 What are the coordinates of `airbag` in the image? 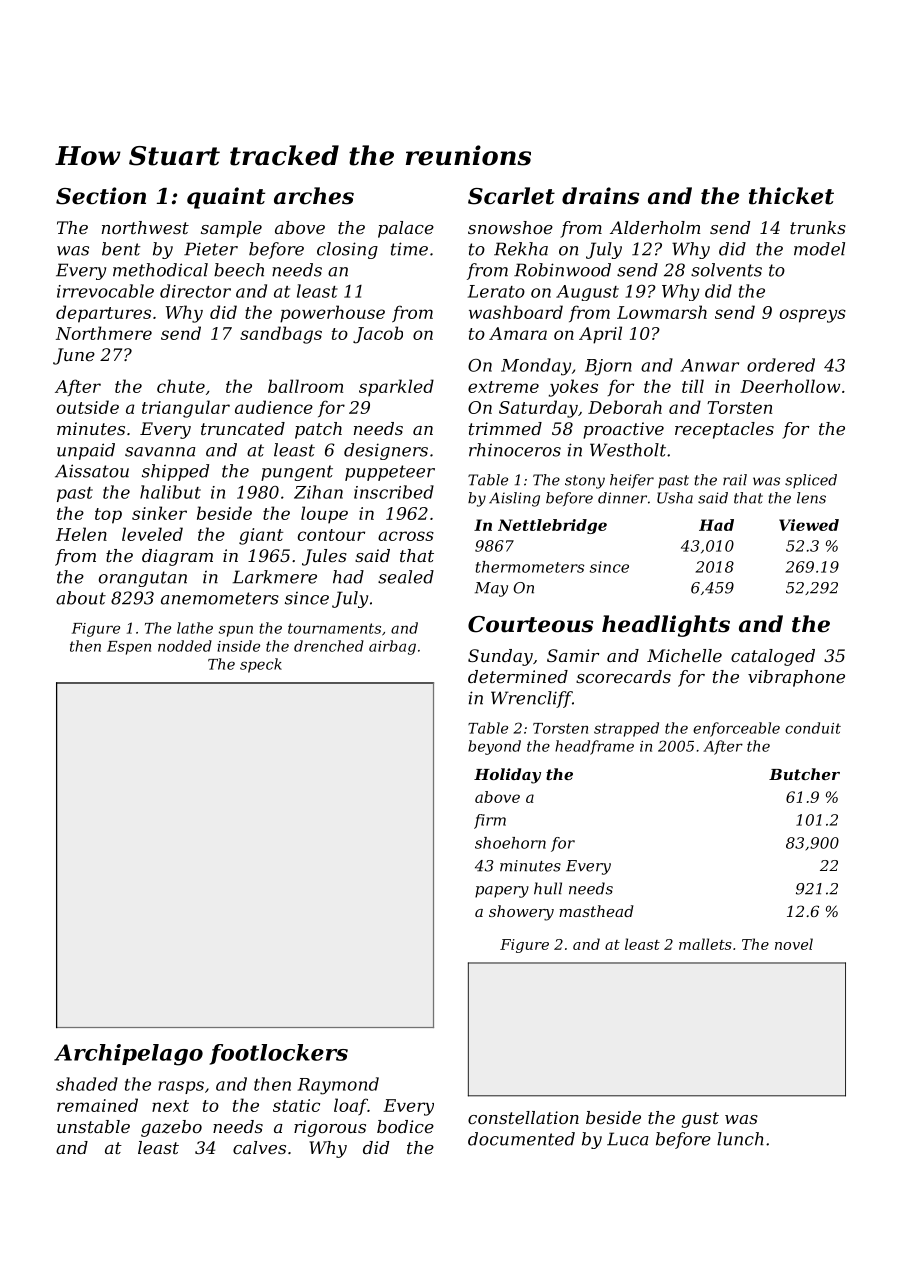 It's located at (392, 647).
